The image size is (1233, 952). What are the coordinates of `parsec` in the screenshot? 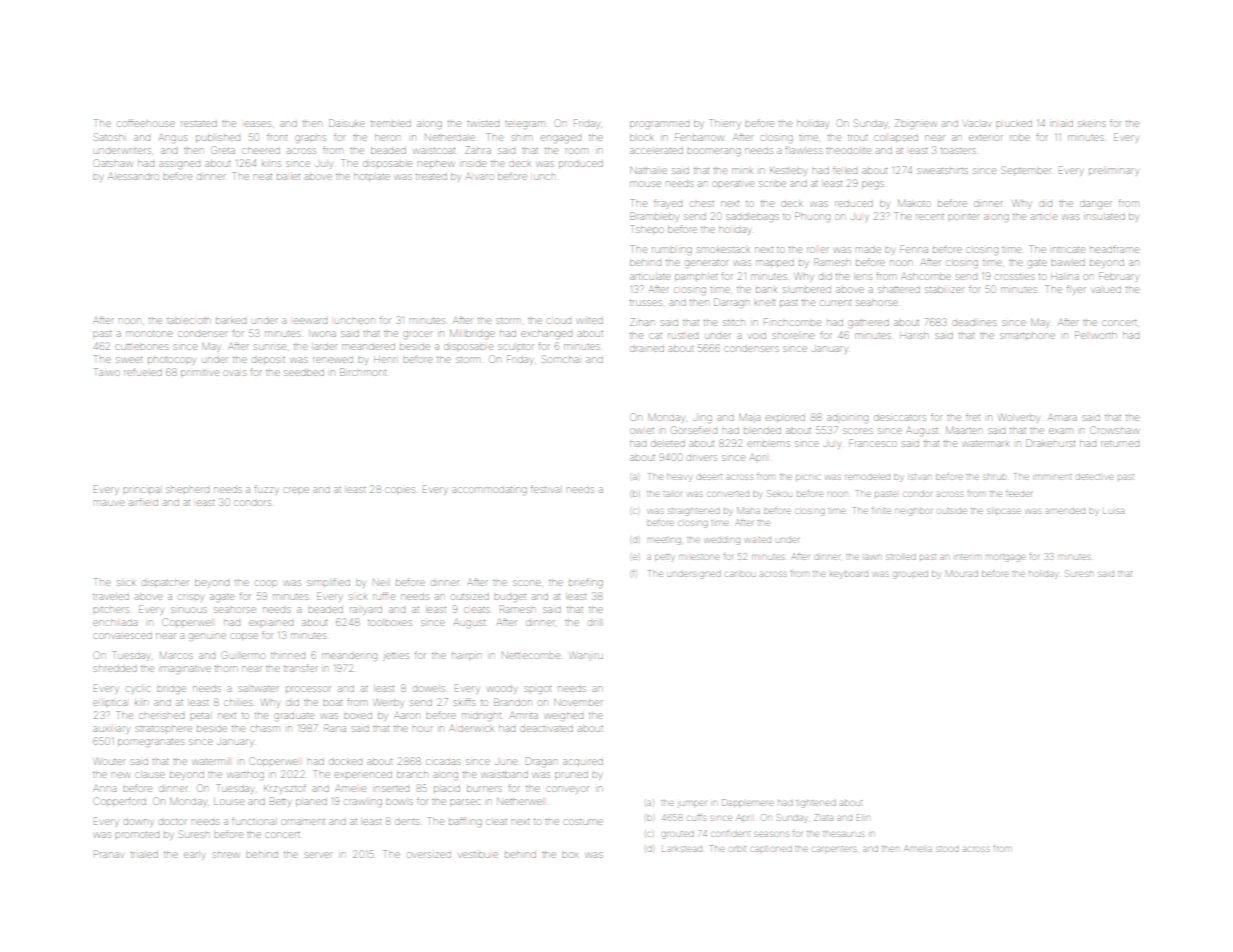 It's located at (465, 802).
